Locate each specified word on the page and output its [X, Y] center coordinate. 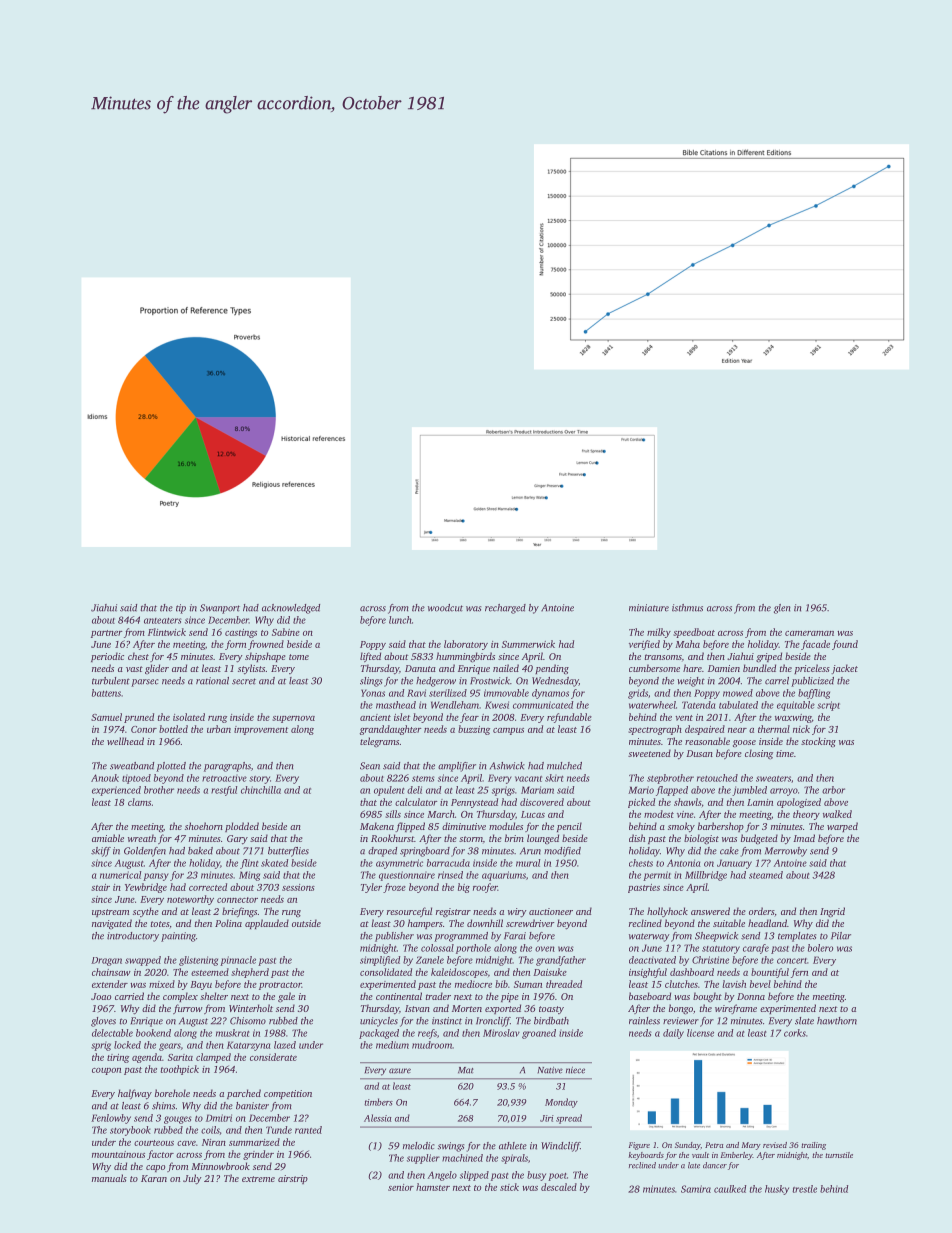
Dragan [106, 961]
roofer [485, 888]
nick [801, 729]
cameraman [809, 633]
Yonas [373, 693]
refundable [569, 718]
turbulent [111, 681]
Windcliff [560, 1147]
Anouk [105, 778]
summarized [254, 1142]
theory [806, 815]
